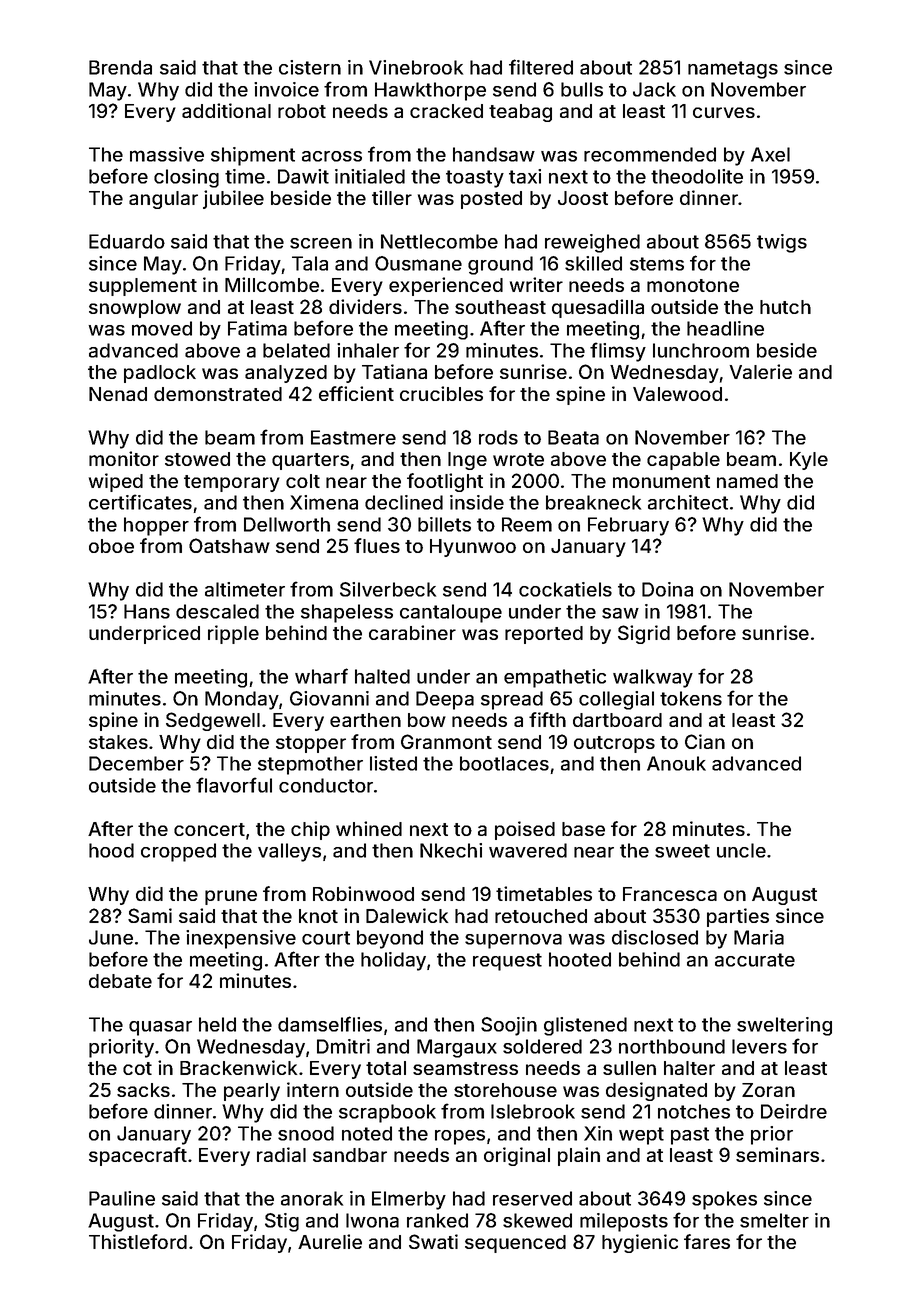 This screenshot has width=924, height=1308. What do you see at coordinates (127, 241) in the screenshot?
I see `Eduardo` at bounding box center [127, 241].
